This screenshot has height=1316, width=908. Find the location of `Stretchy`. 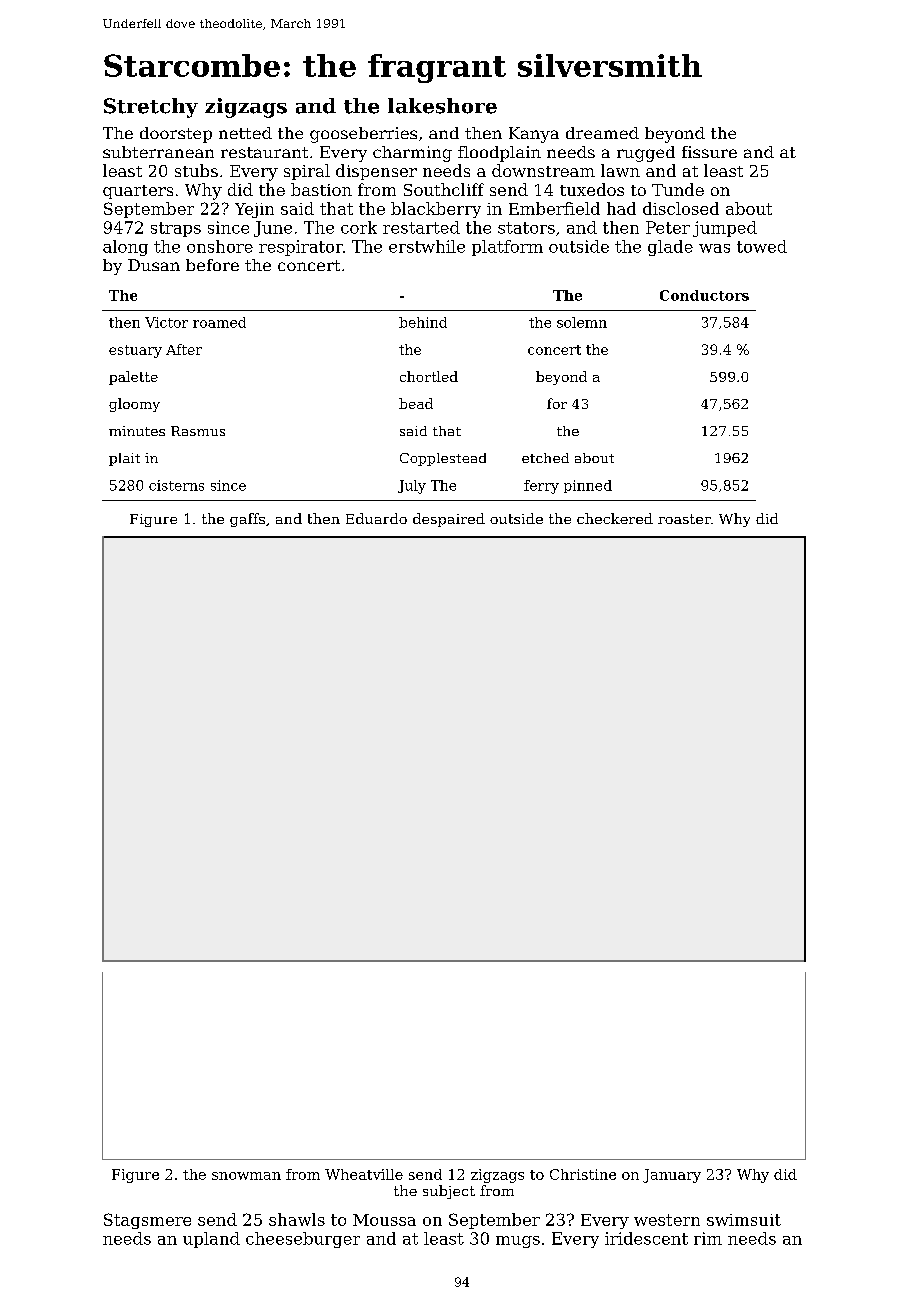

Stretchy is located at coordinates (151, 108).
